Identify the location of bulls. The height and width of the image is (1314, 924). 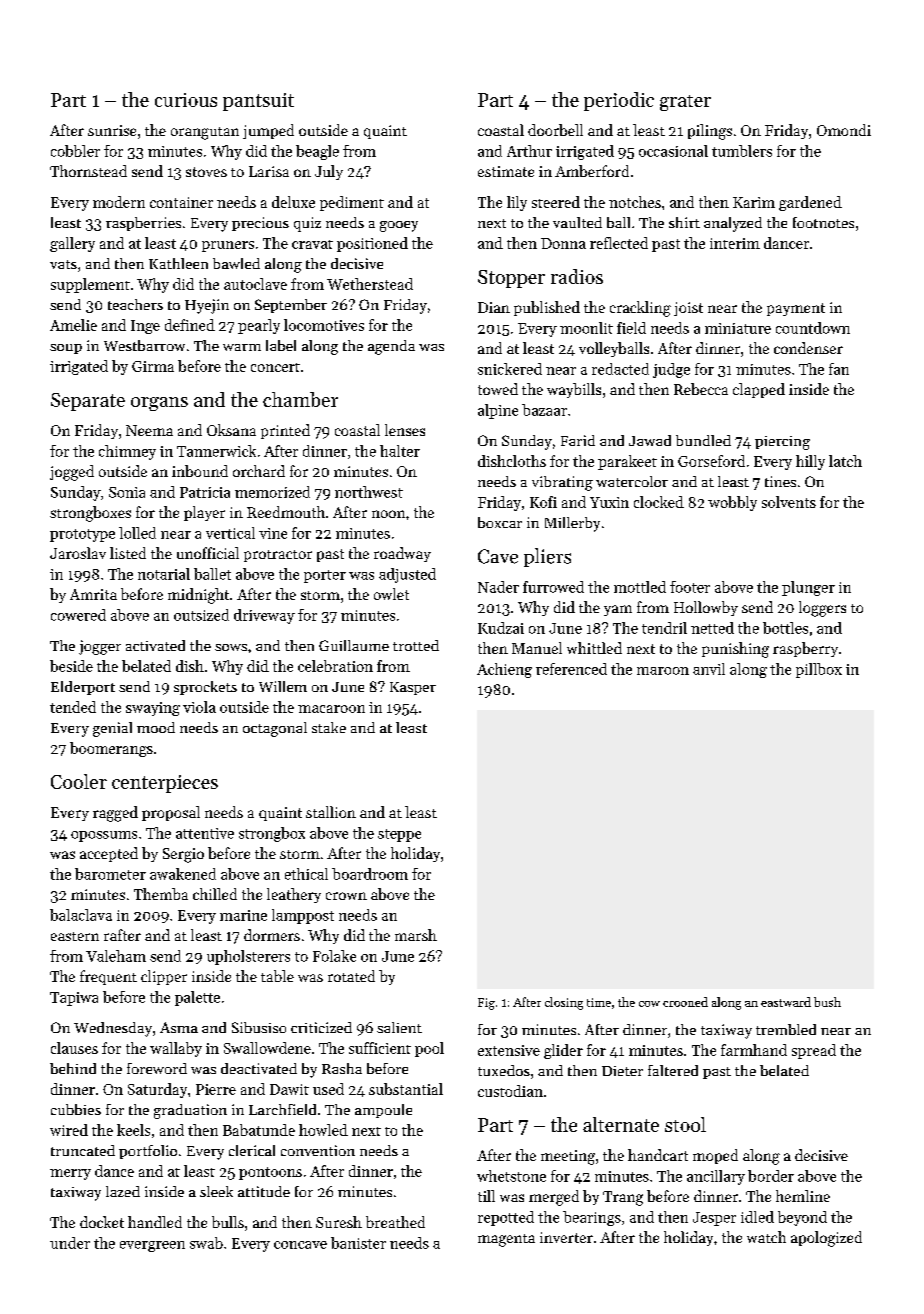
(228, 1222).
